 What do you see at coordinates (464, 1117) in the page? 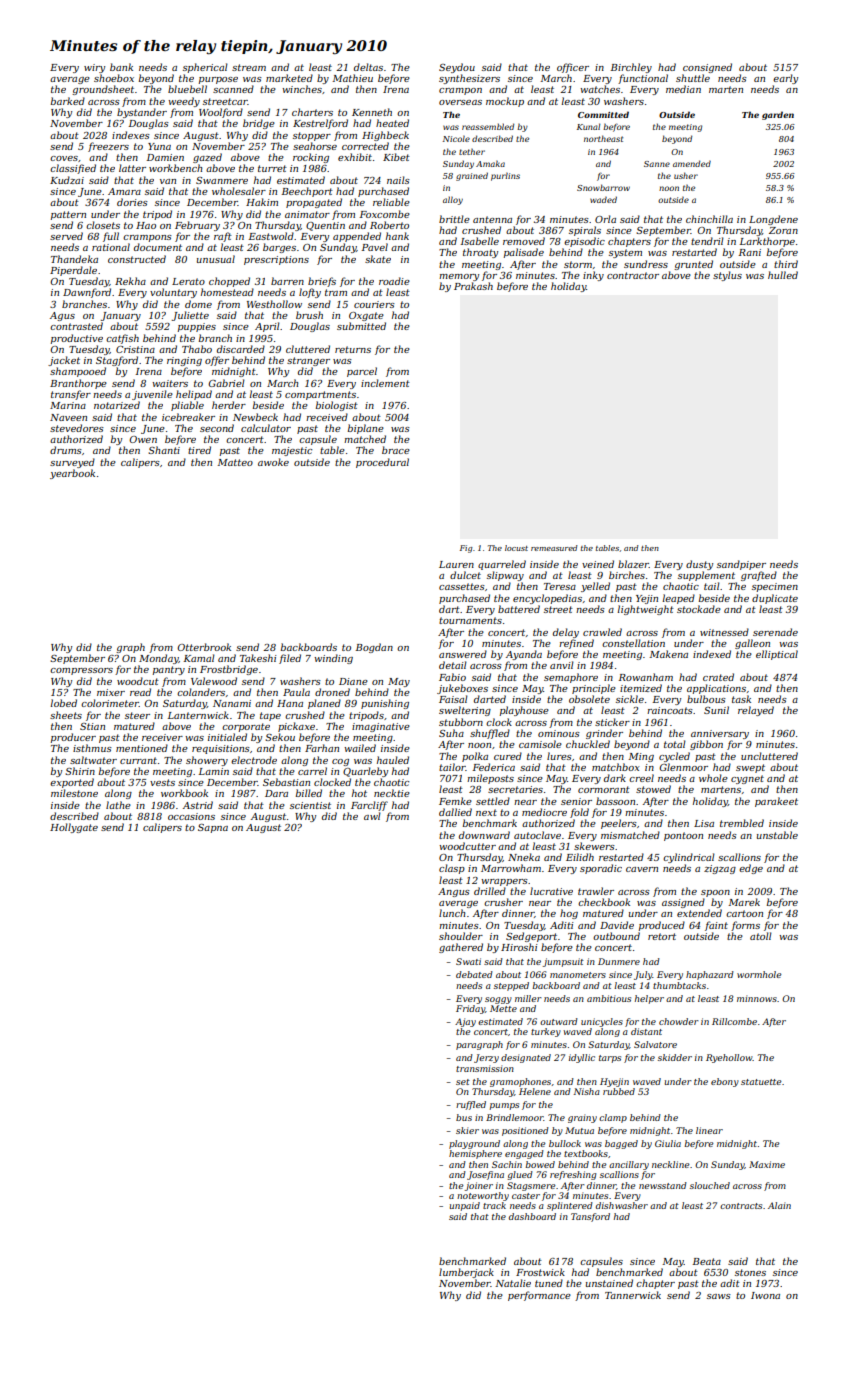
I see `bus` at bounding box center [464, 1117].
